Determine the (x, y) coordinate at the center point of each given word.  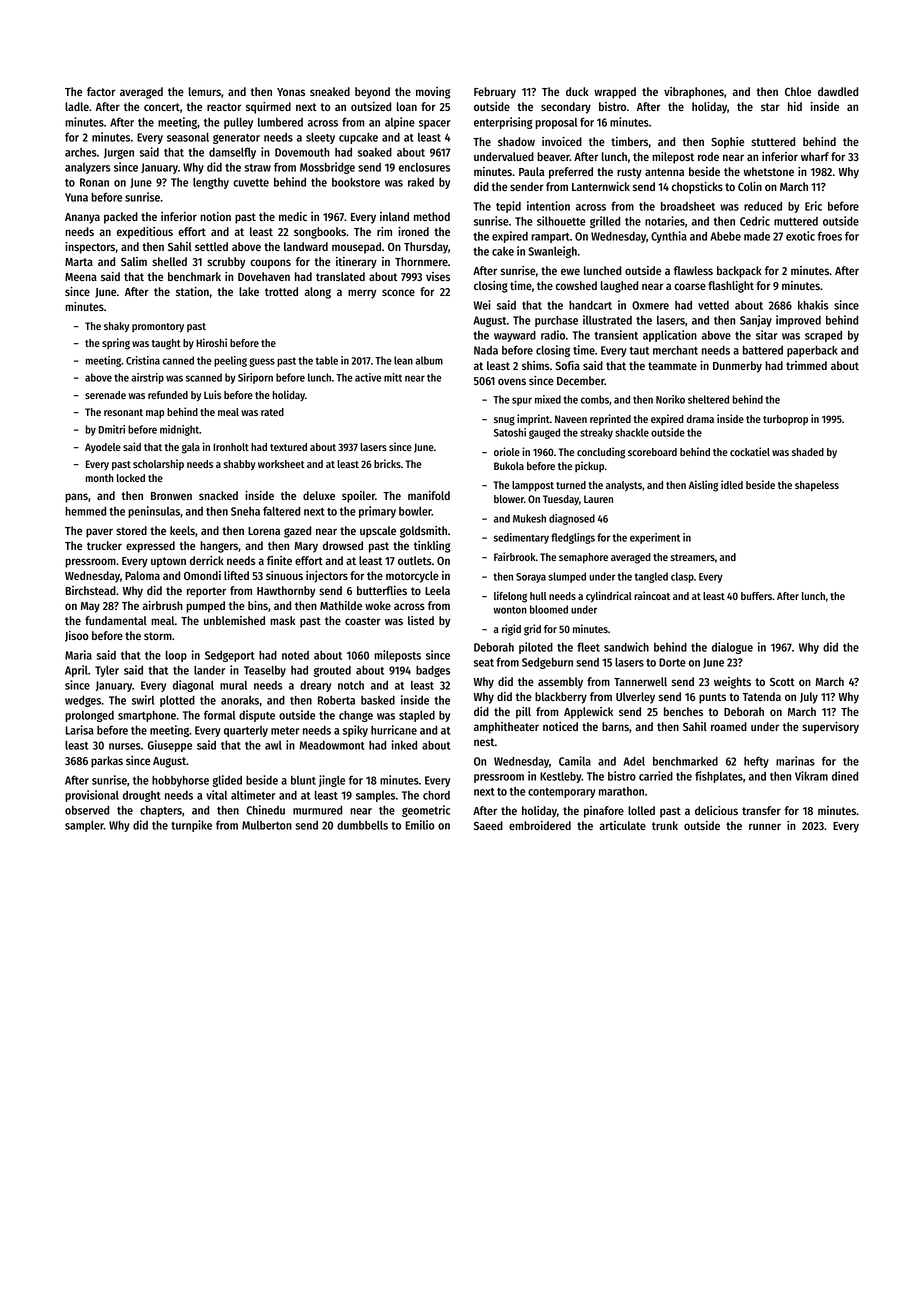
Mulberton (267, 825)
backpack (739, 272)
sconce (398, 292)
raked (421, 182)
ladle (77, 106)
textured (288, 447)
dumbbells (362, 825)
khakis (813, 305)
